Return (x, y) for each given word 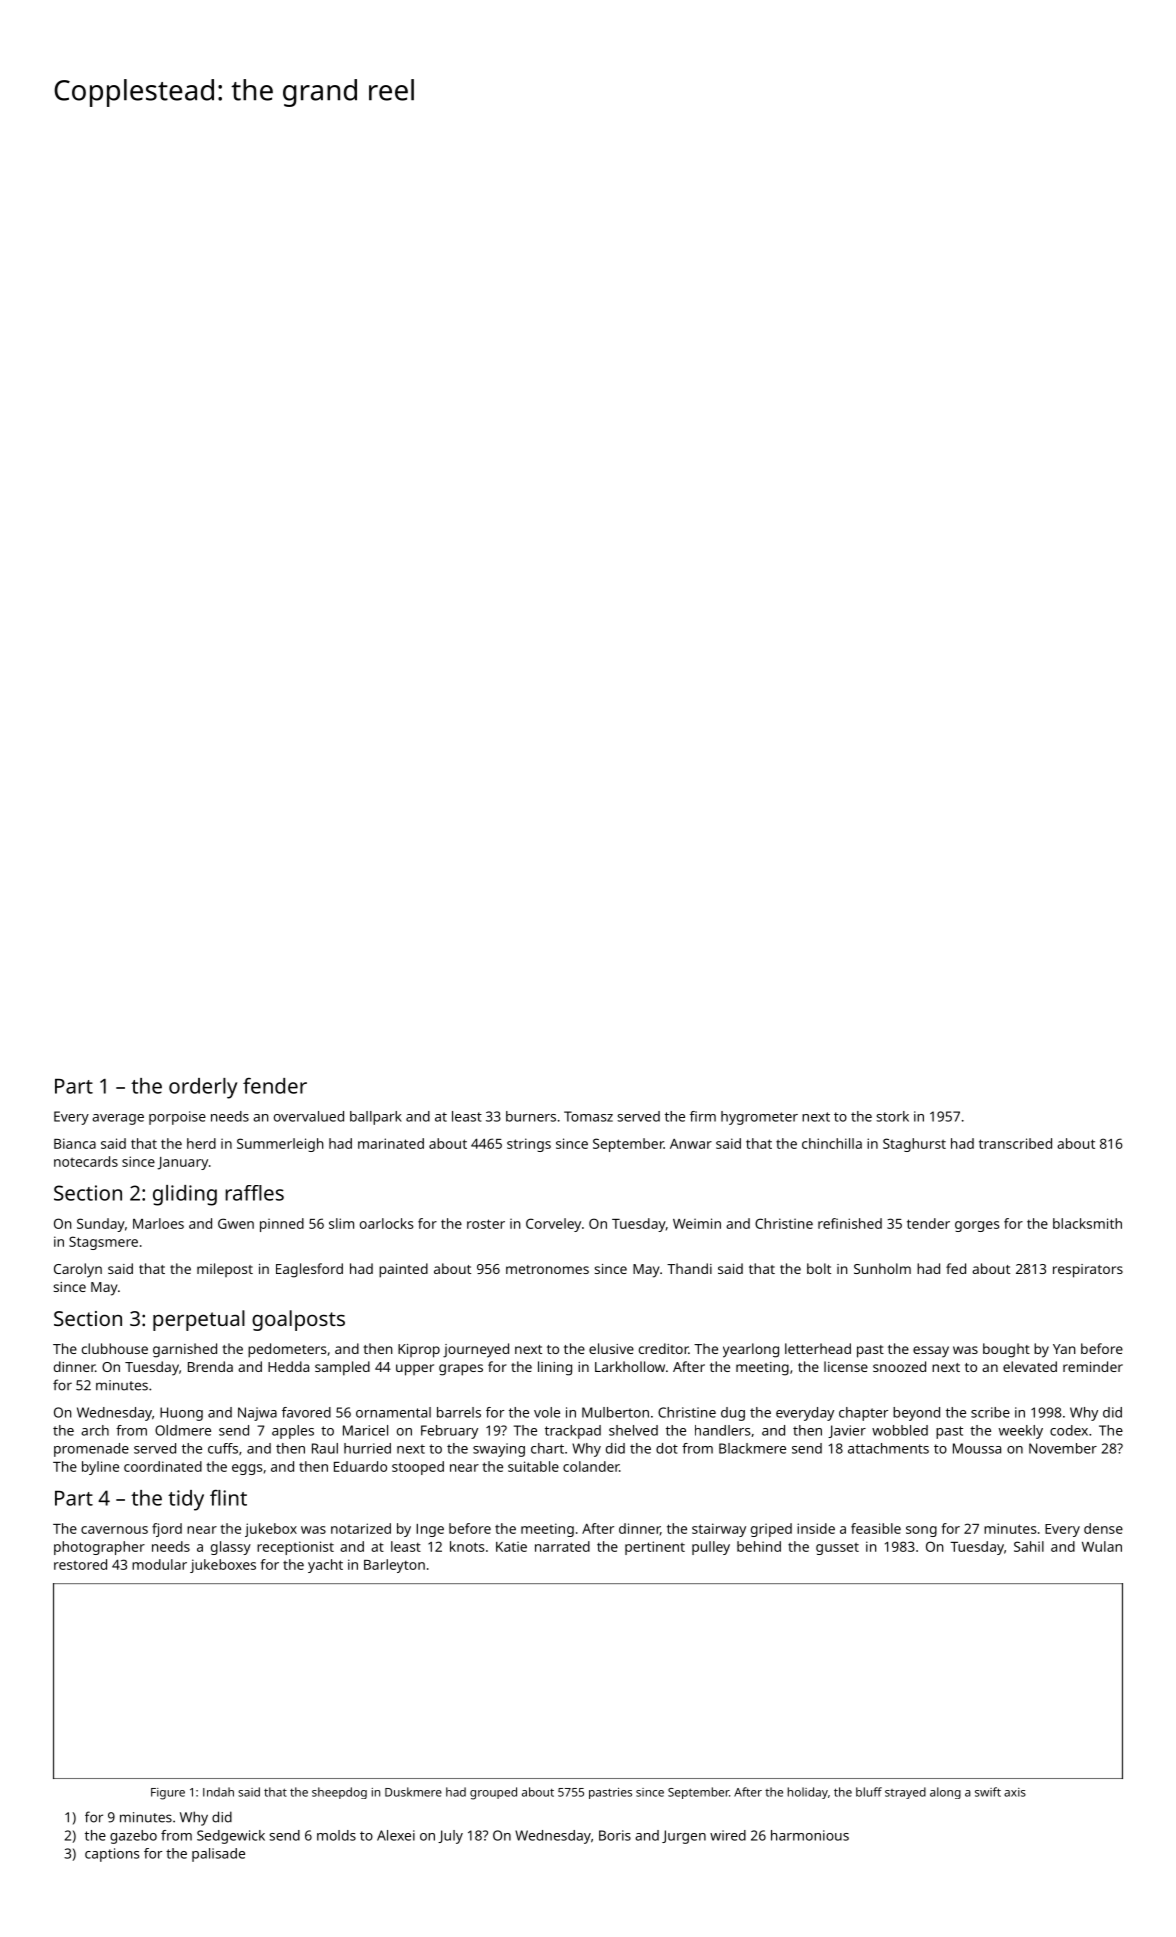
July (450, 1837)
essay (931, 1352)
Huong (181, 1414)
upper (415, 1370)
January (182, 1163)
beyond (916, 1414)
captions (112, 1855)
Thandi (689, 1268)
